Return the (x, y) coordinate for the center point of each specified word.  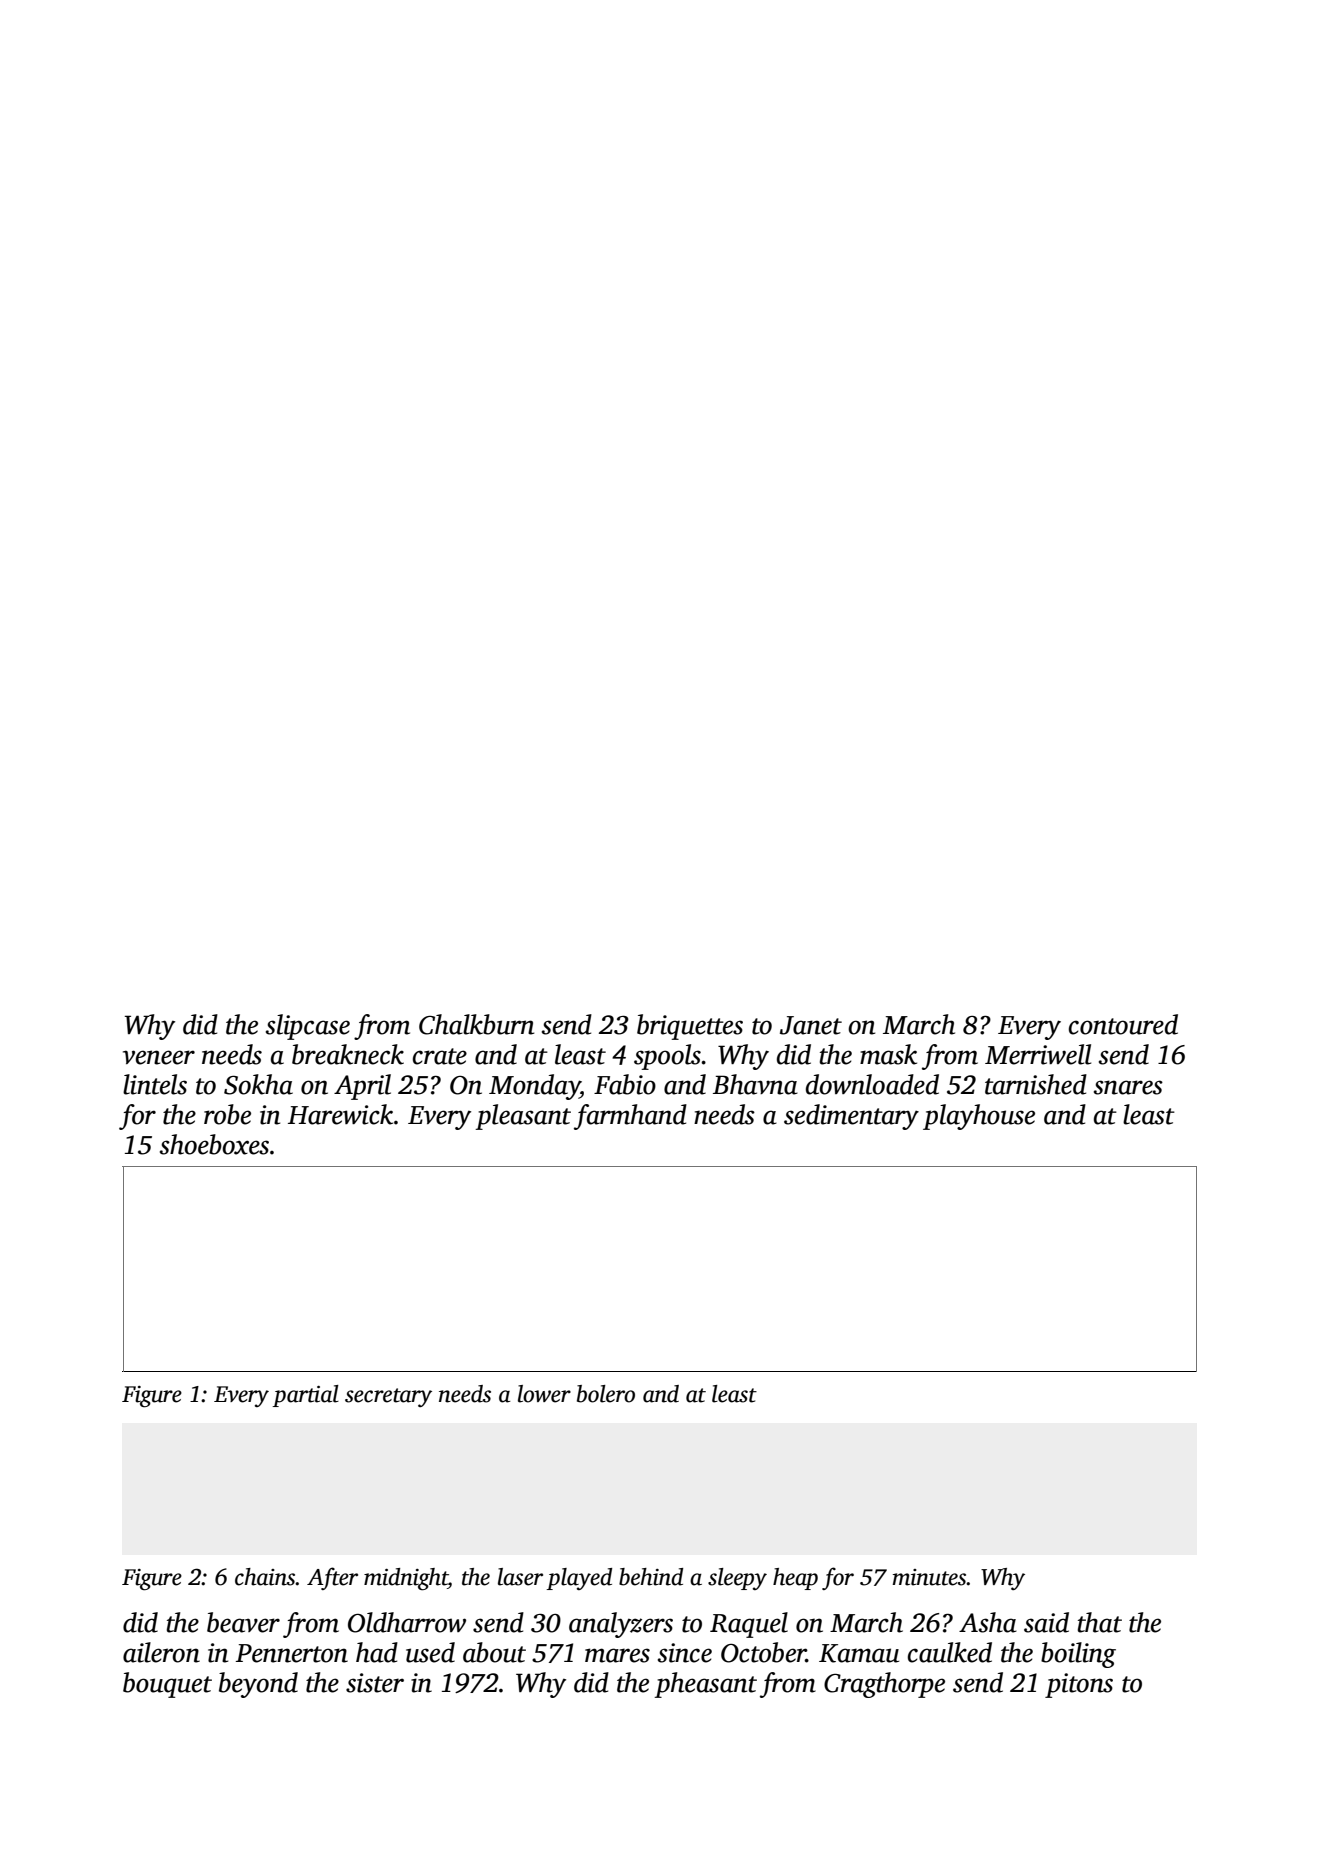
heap (795, 1579)
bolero (606, 1394)
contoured (1123, 1024)
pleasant (523, 1117)
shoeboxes (214, 1144)
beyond (258, 1685)
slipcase (308, 1027)
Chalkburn (476, 1024)
